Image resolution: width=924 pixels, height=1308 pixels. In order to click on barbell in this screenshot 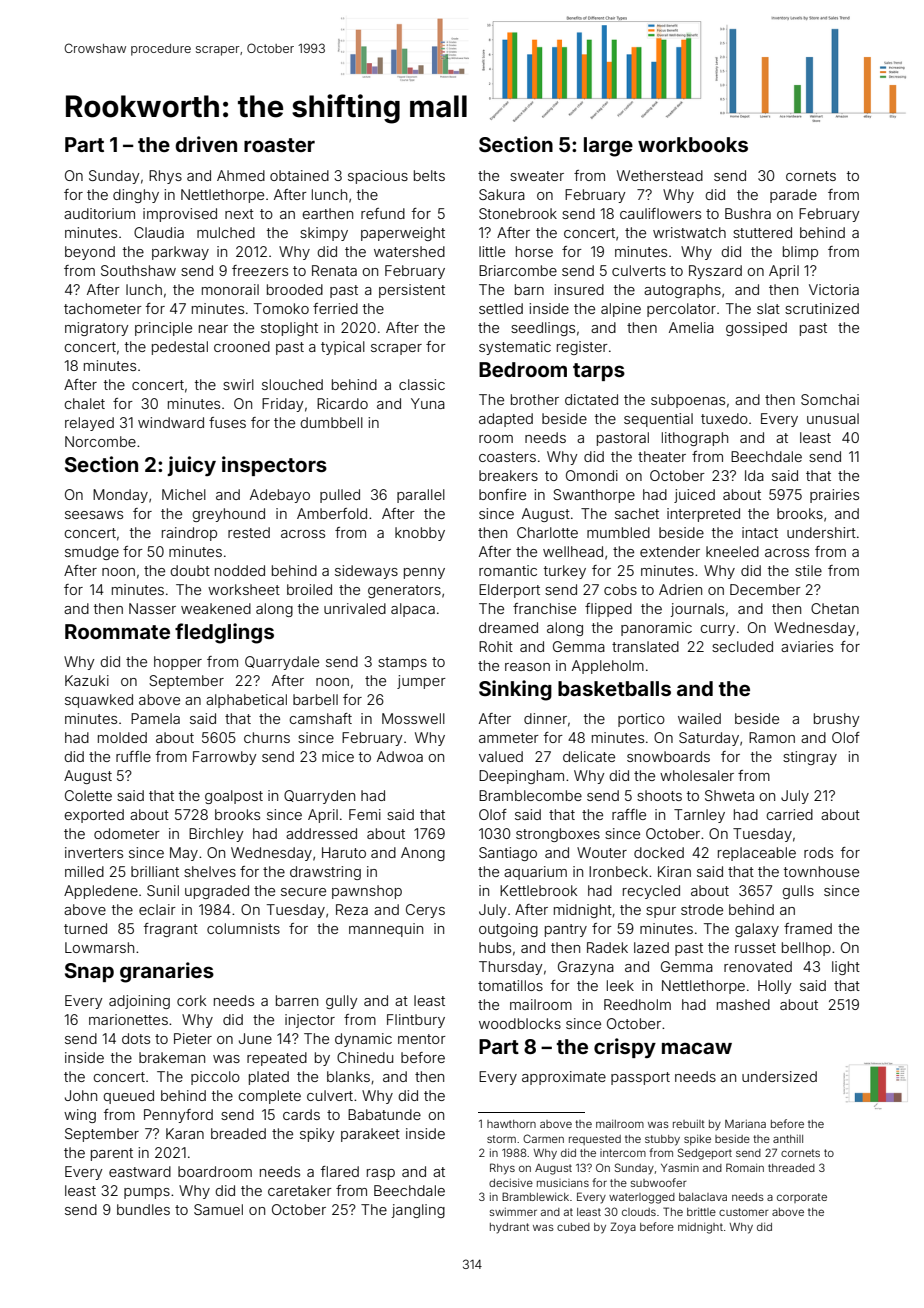, I will do `click(315, 699)`.
